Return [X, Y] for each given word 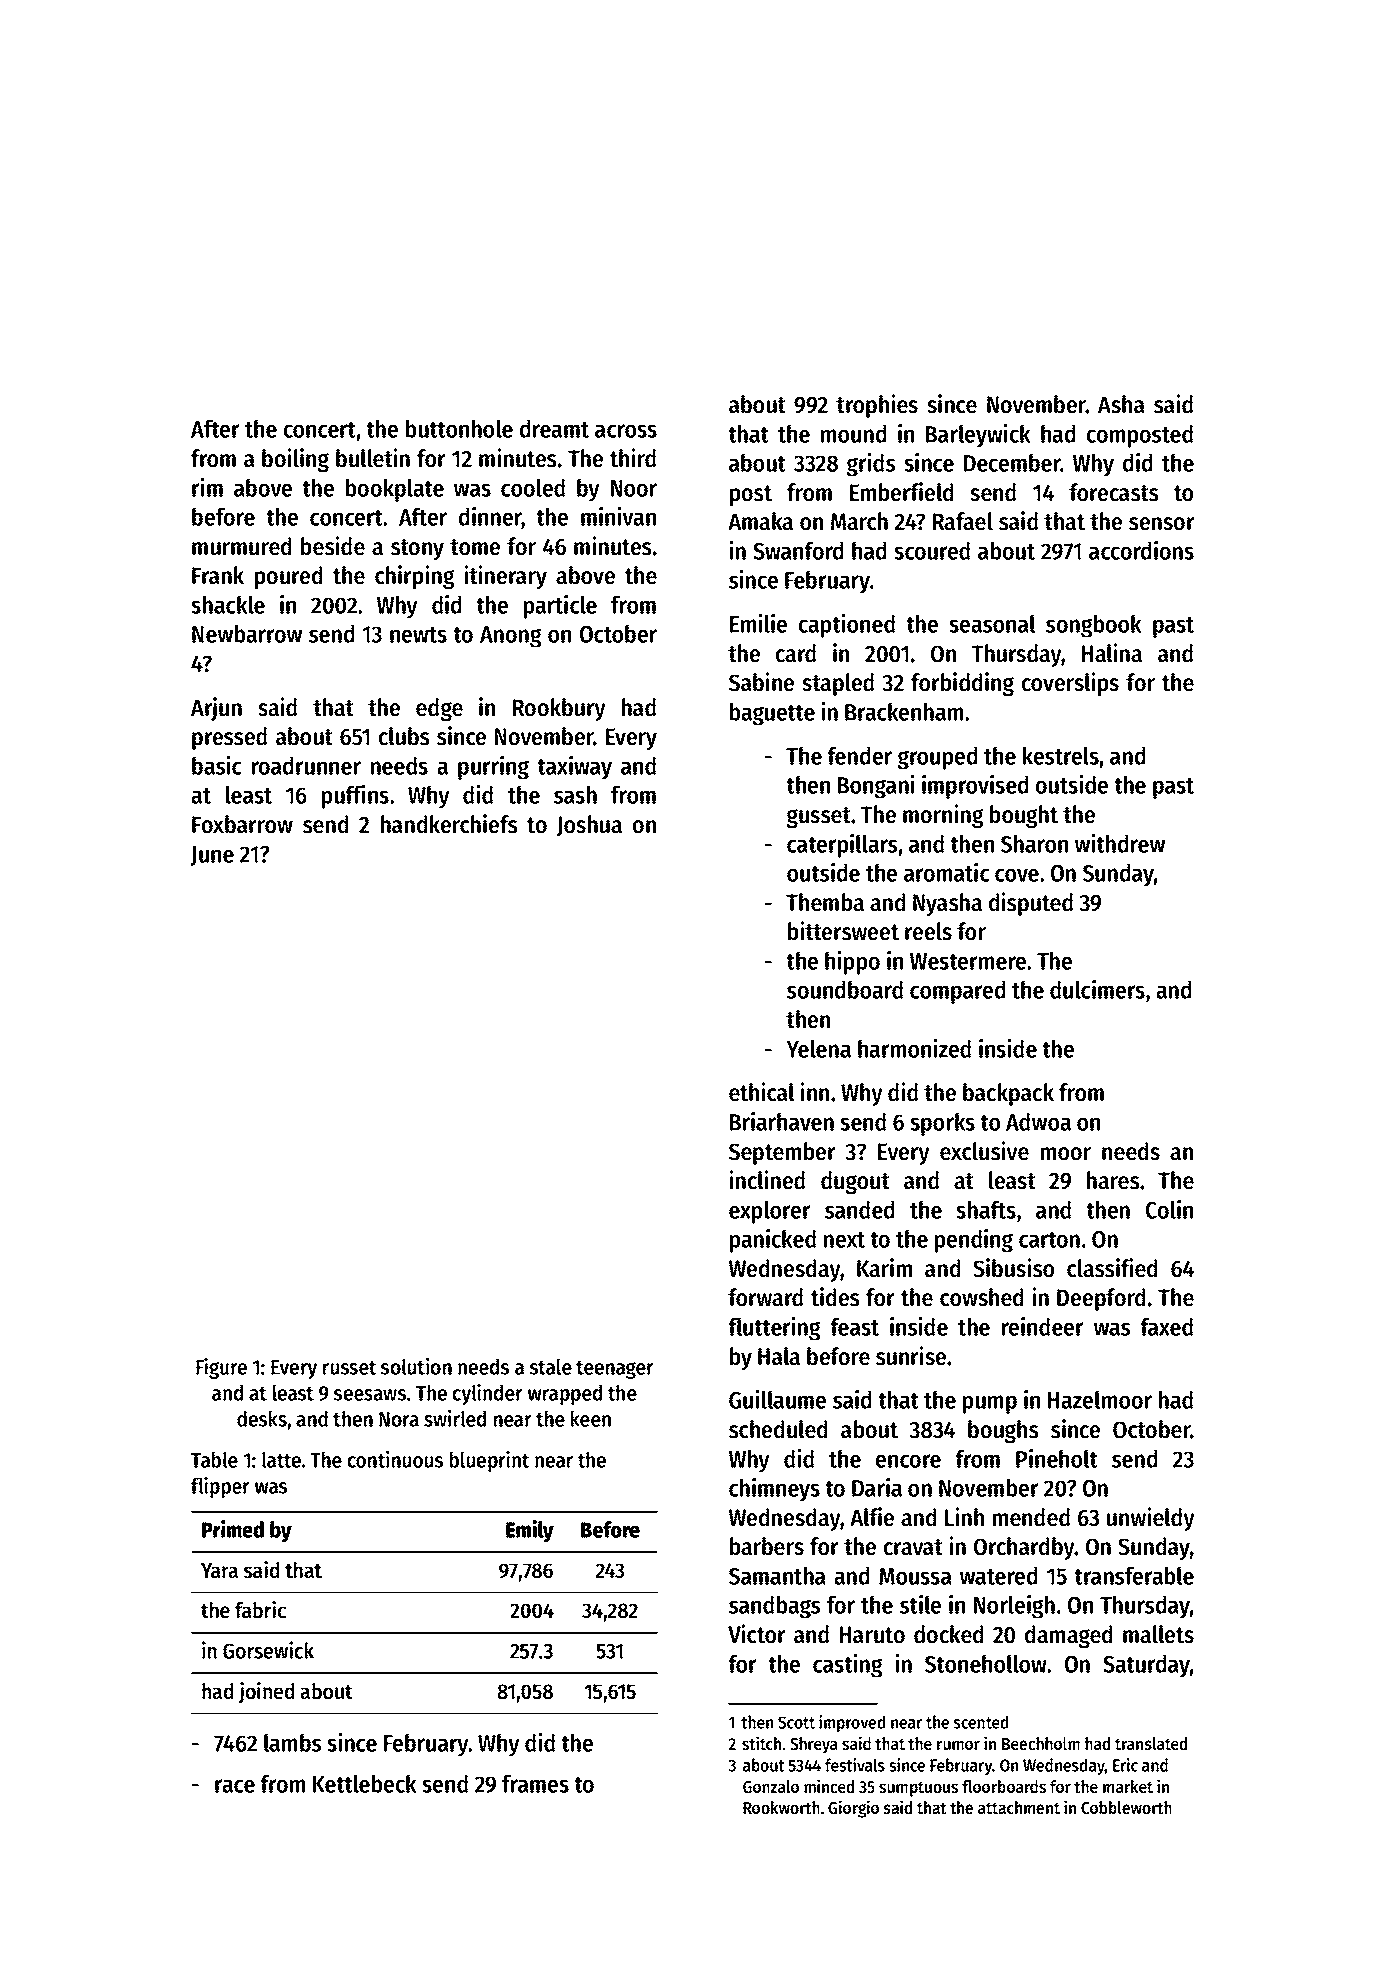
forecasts [1113, 492]
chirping [415, 577]
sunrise [911, 1356]
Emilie [758, 623]
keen [591, 1418]
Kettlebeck [364, 1783]
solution [416, 1366]
